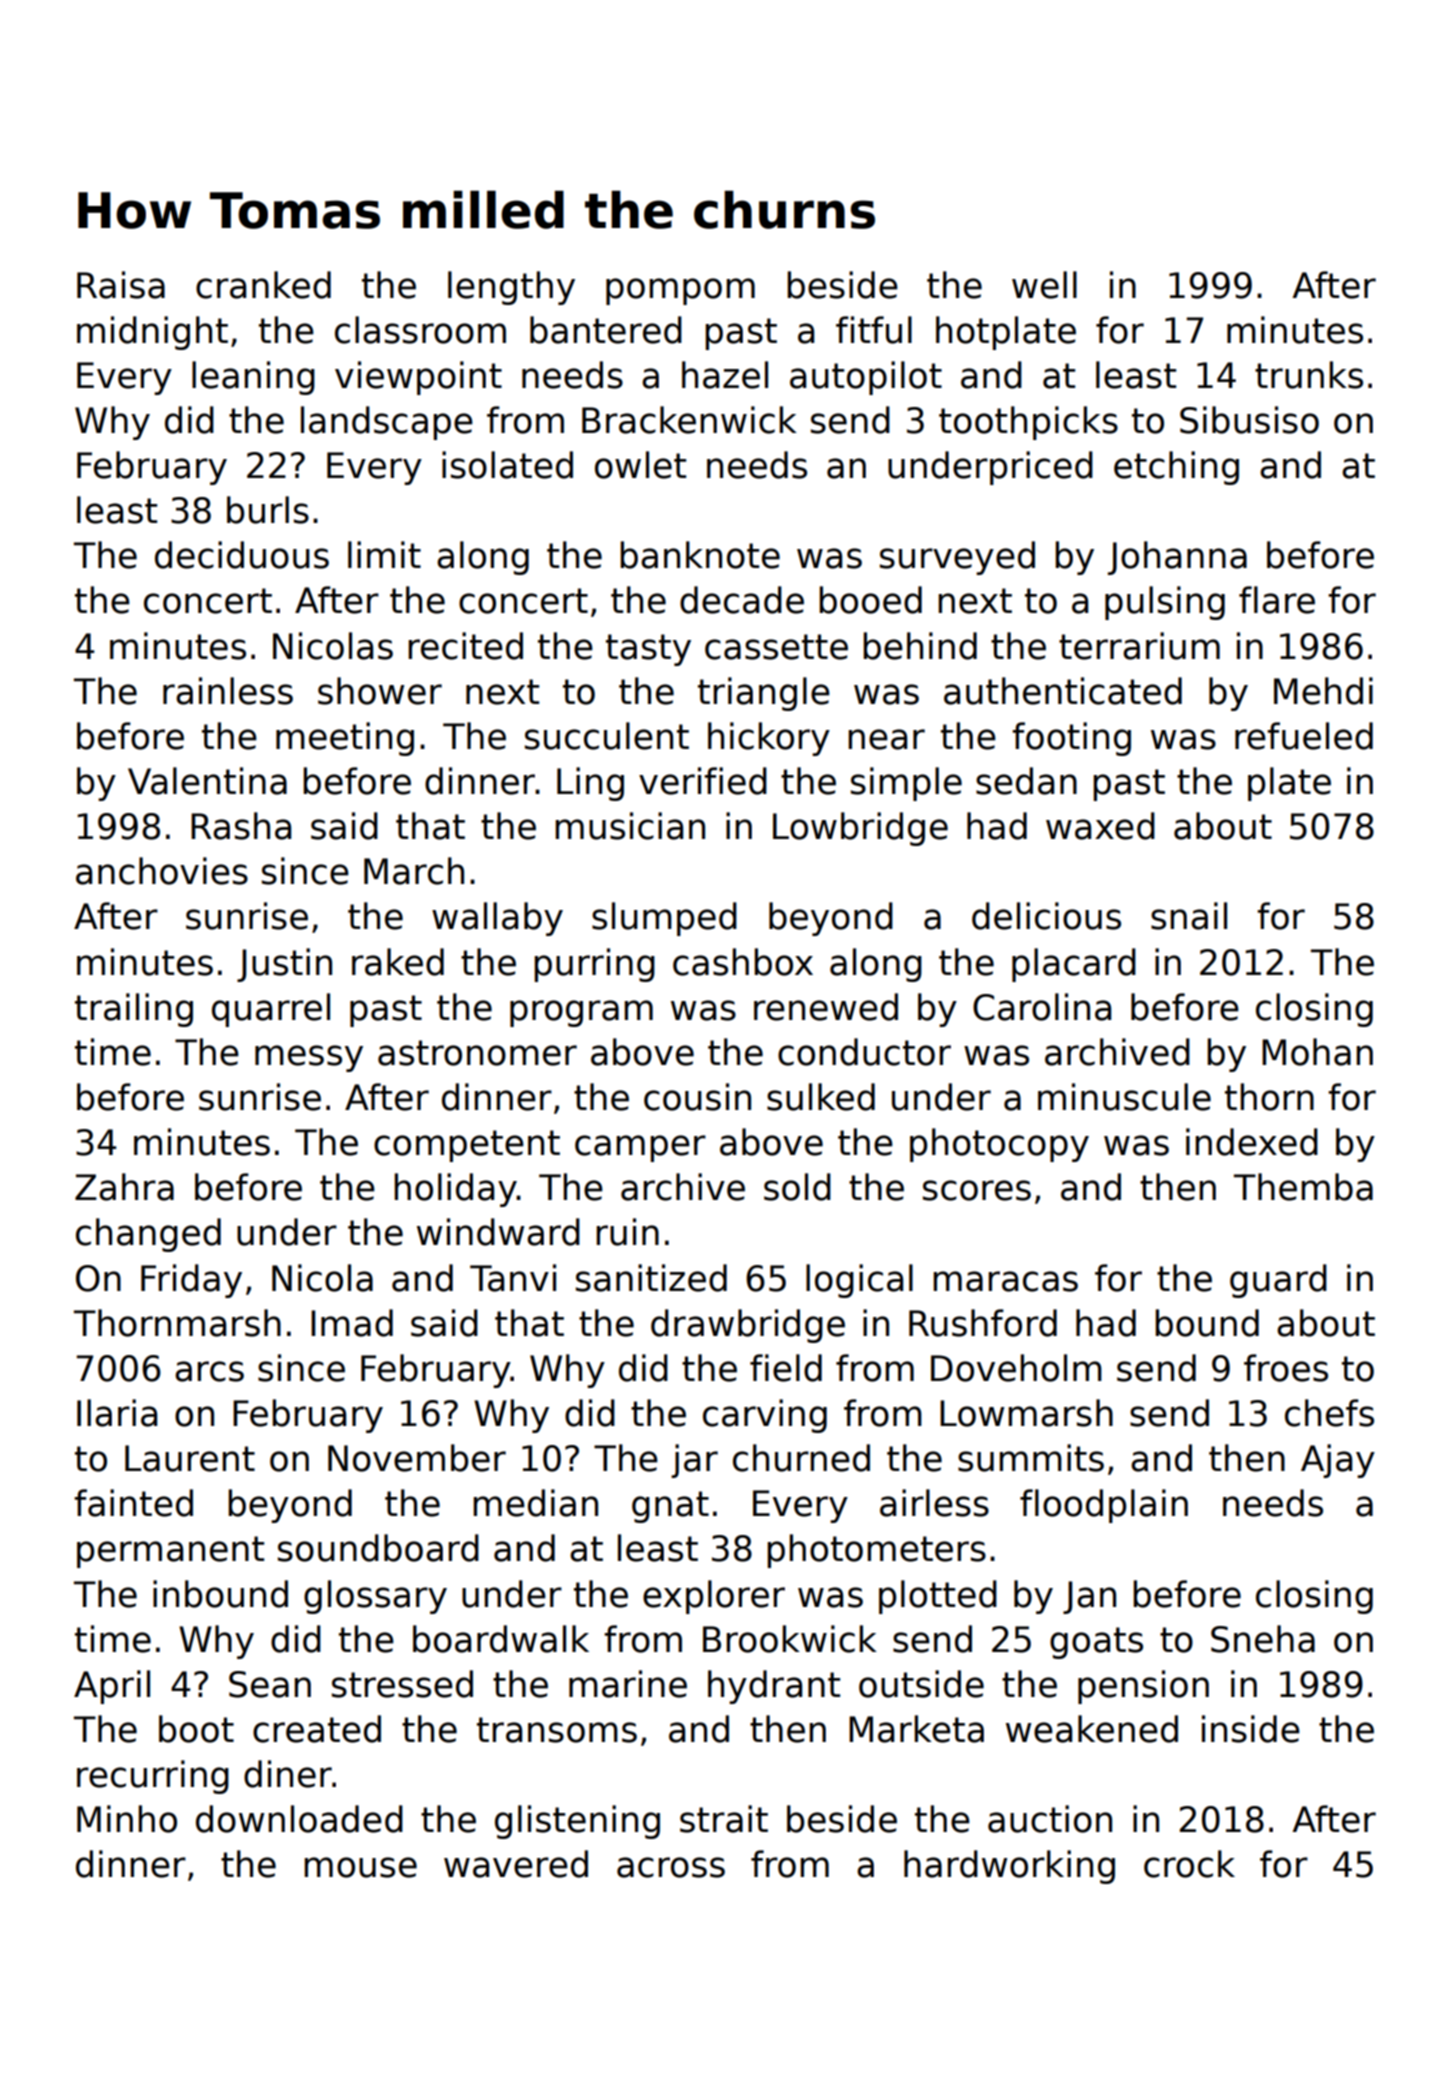  Describe the element at coordinates (352, 1323) in the page. I see `Imad` at that location.
